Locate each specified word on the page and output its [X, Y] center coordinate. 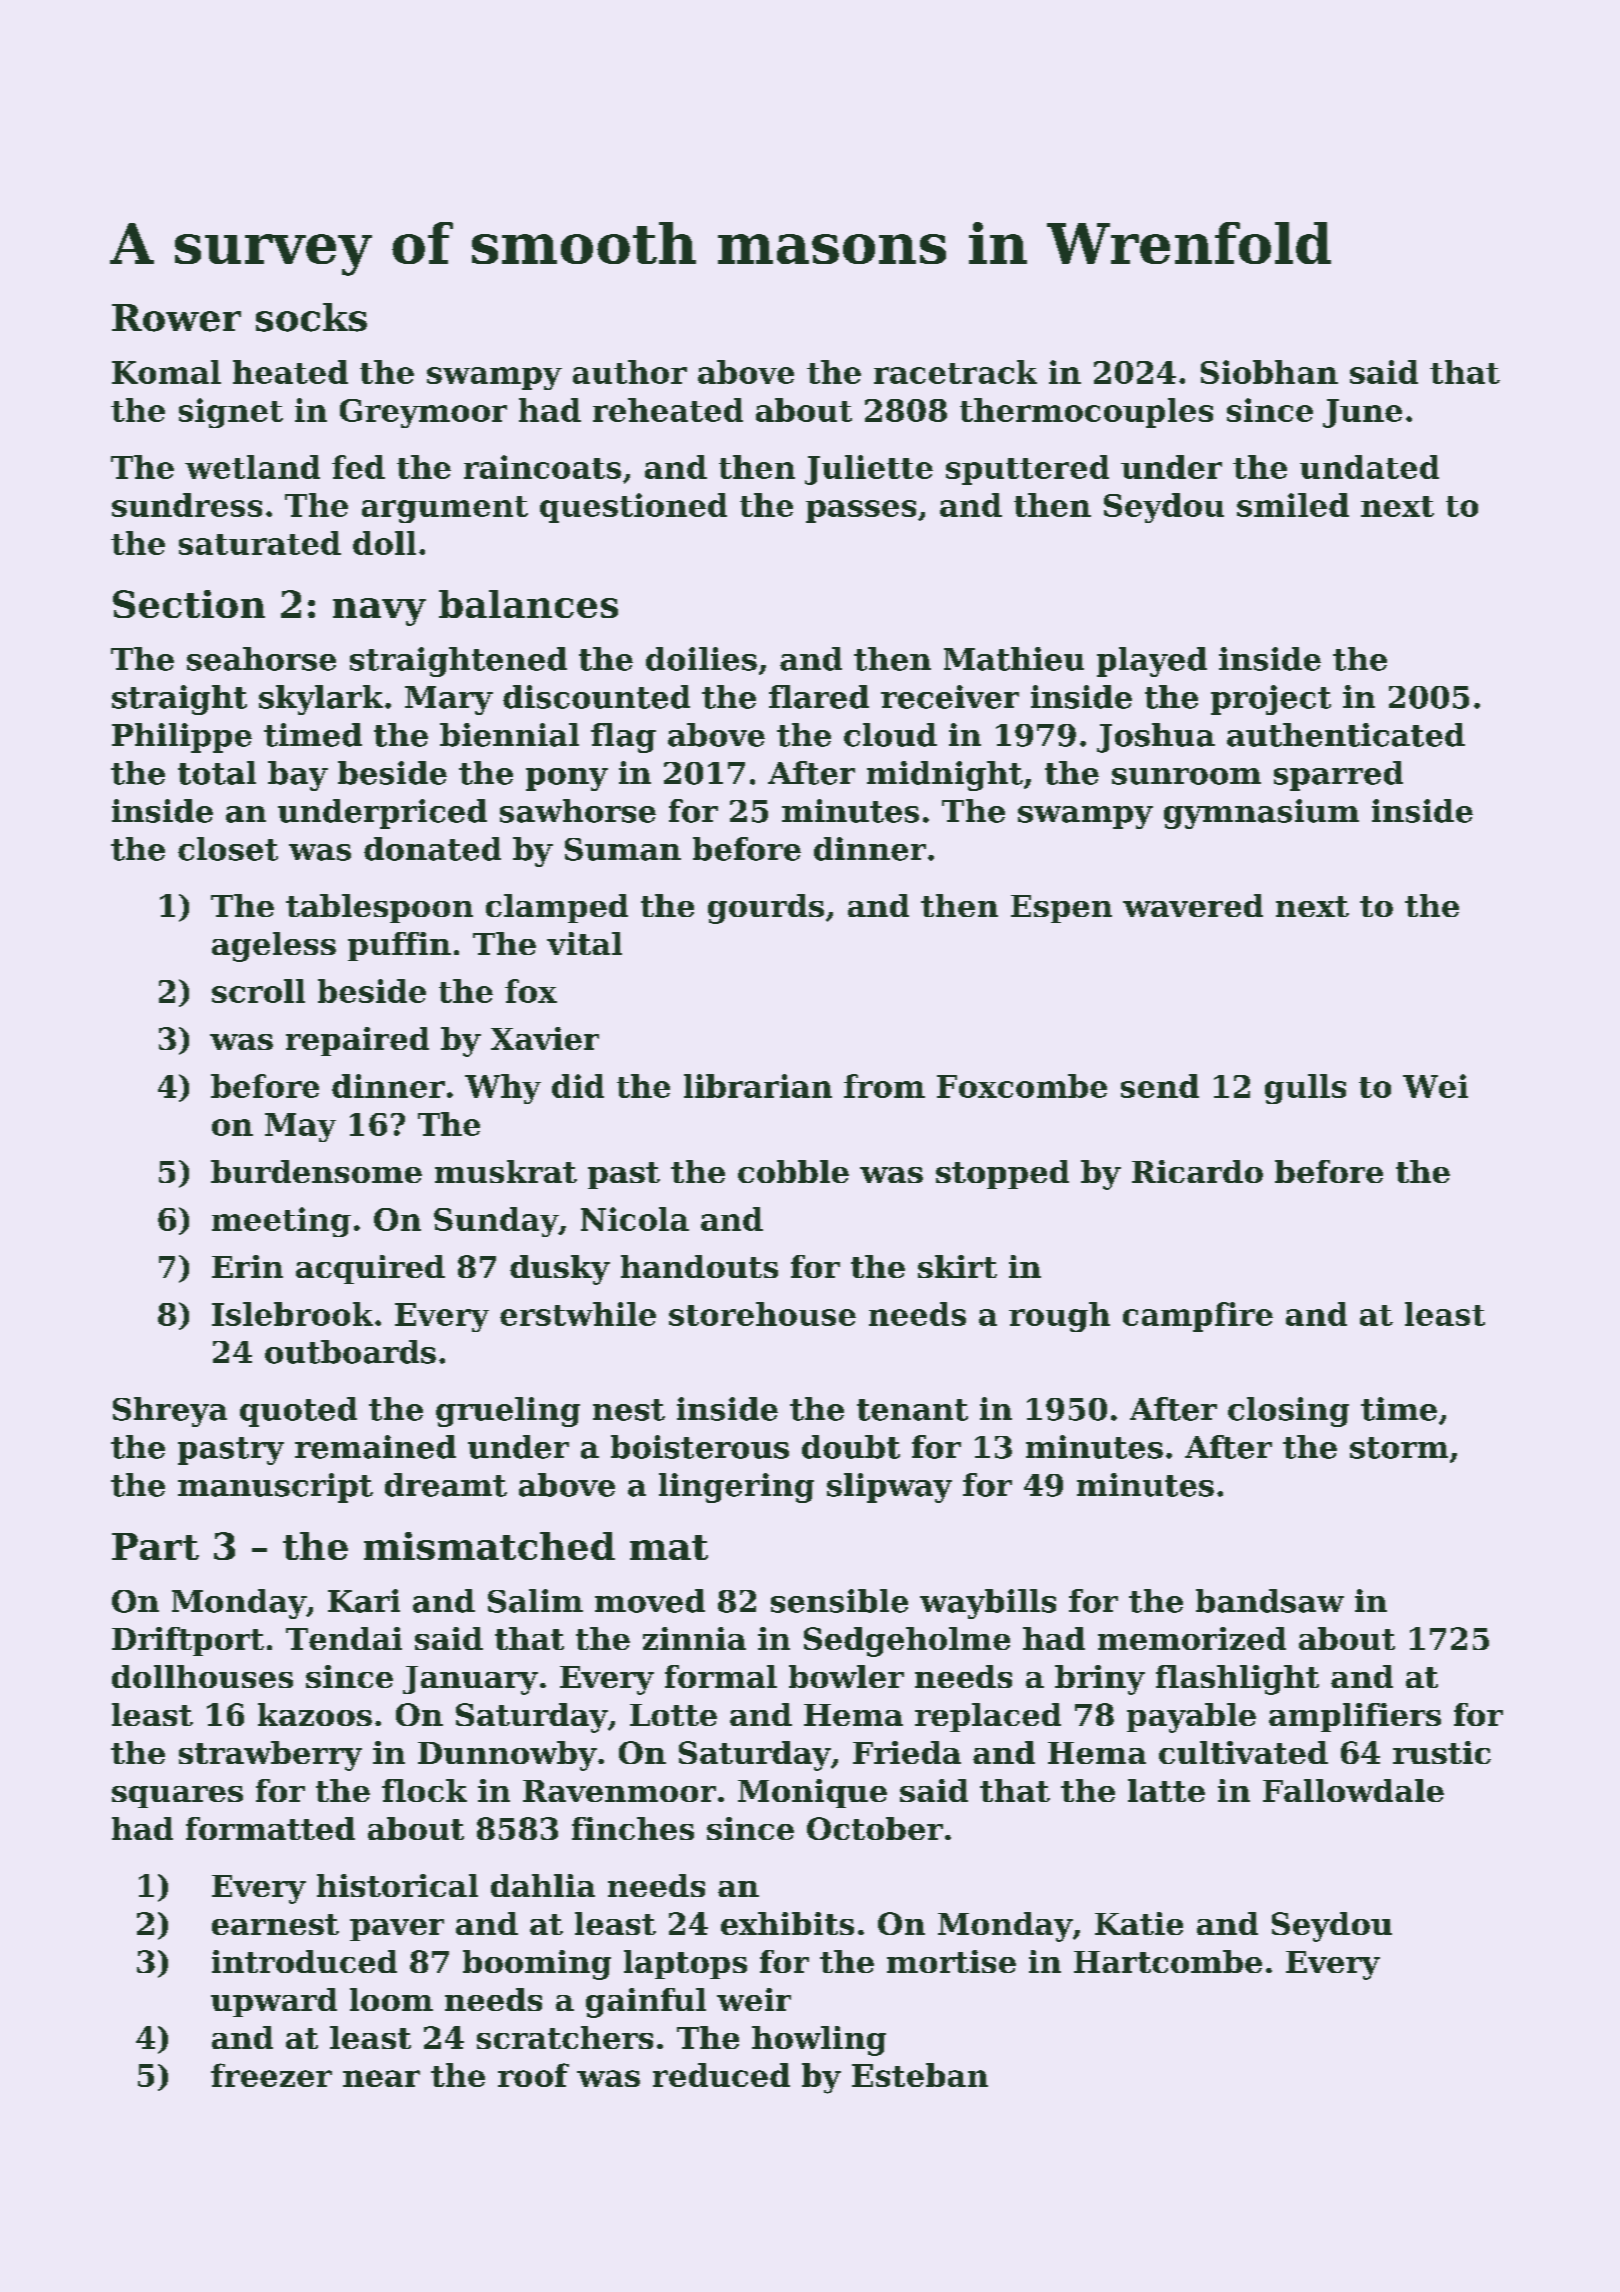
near [381, 2078]
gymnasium [1261, 814]
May [300, 1127]
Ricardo [1197, 1171]
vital [584, 943]
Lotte [673, 1715]
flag [623, 738]
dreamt [446, 1485]
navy [379, 612]
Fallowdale [1353, 1790]
